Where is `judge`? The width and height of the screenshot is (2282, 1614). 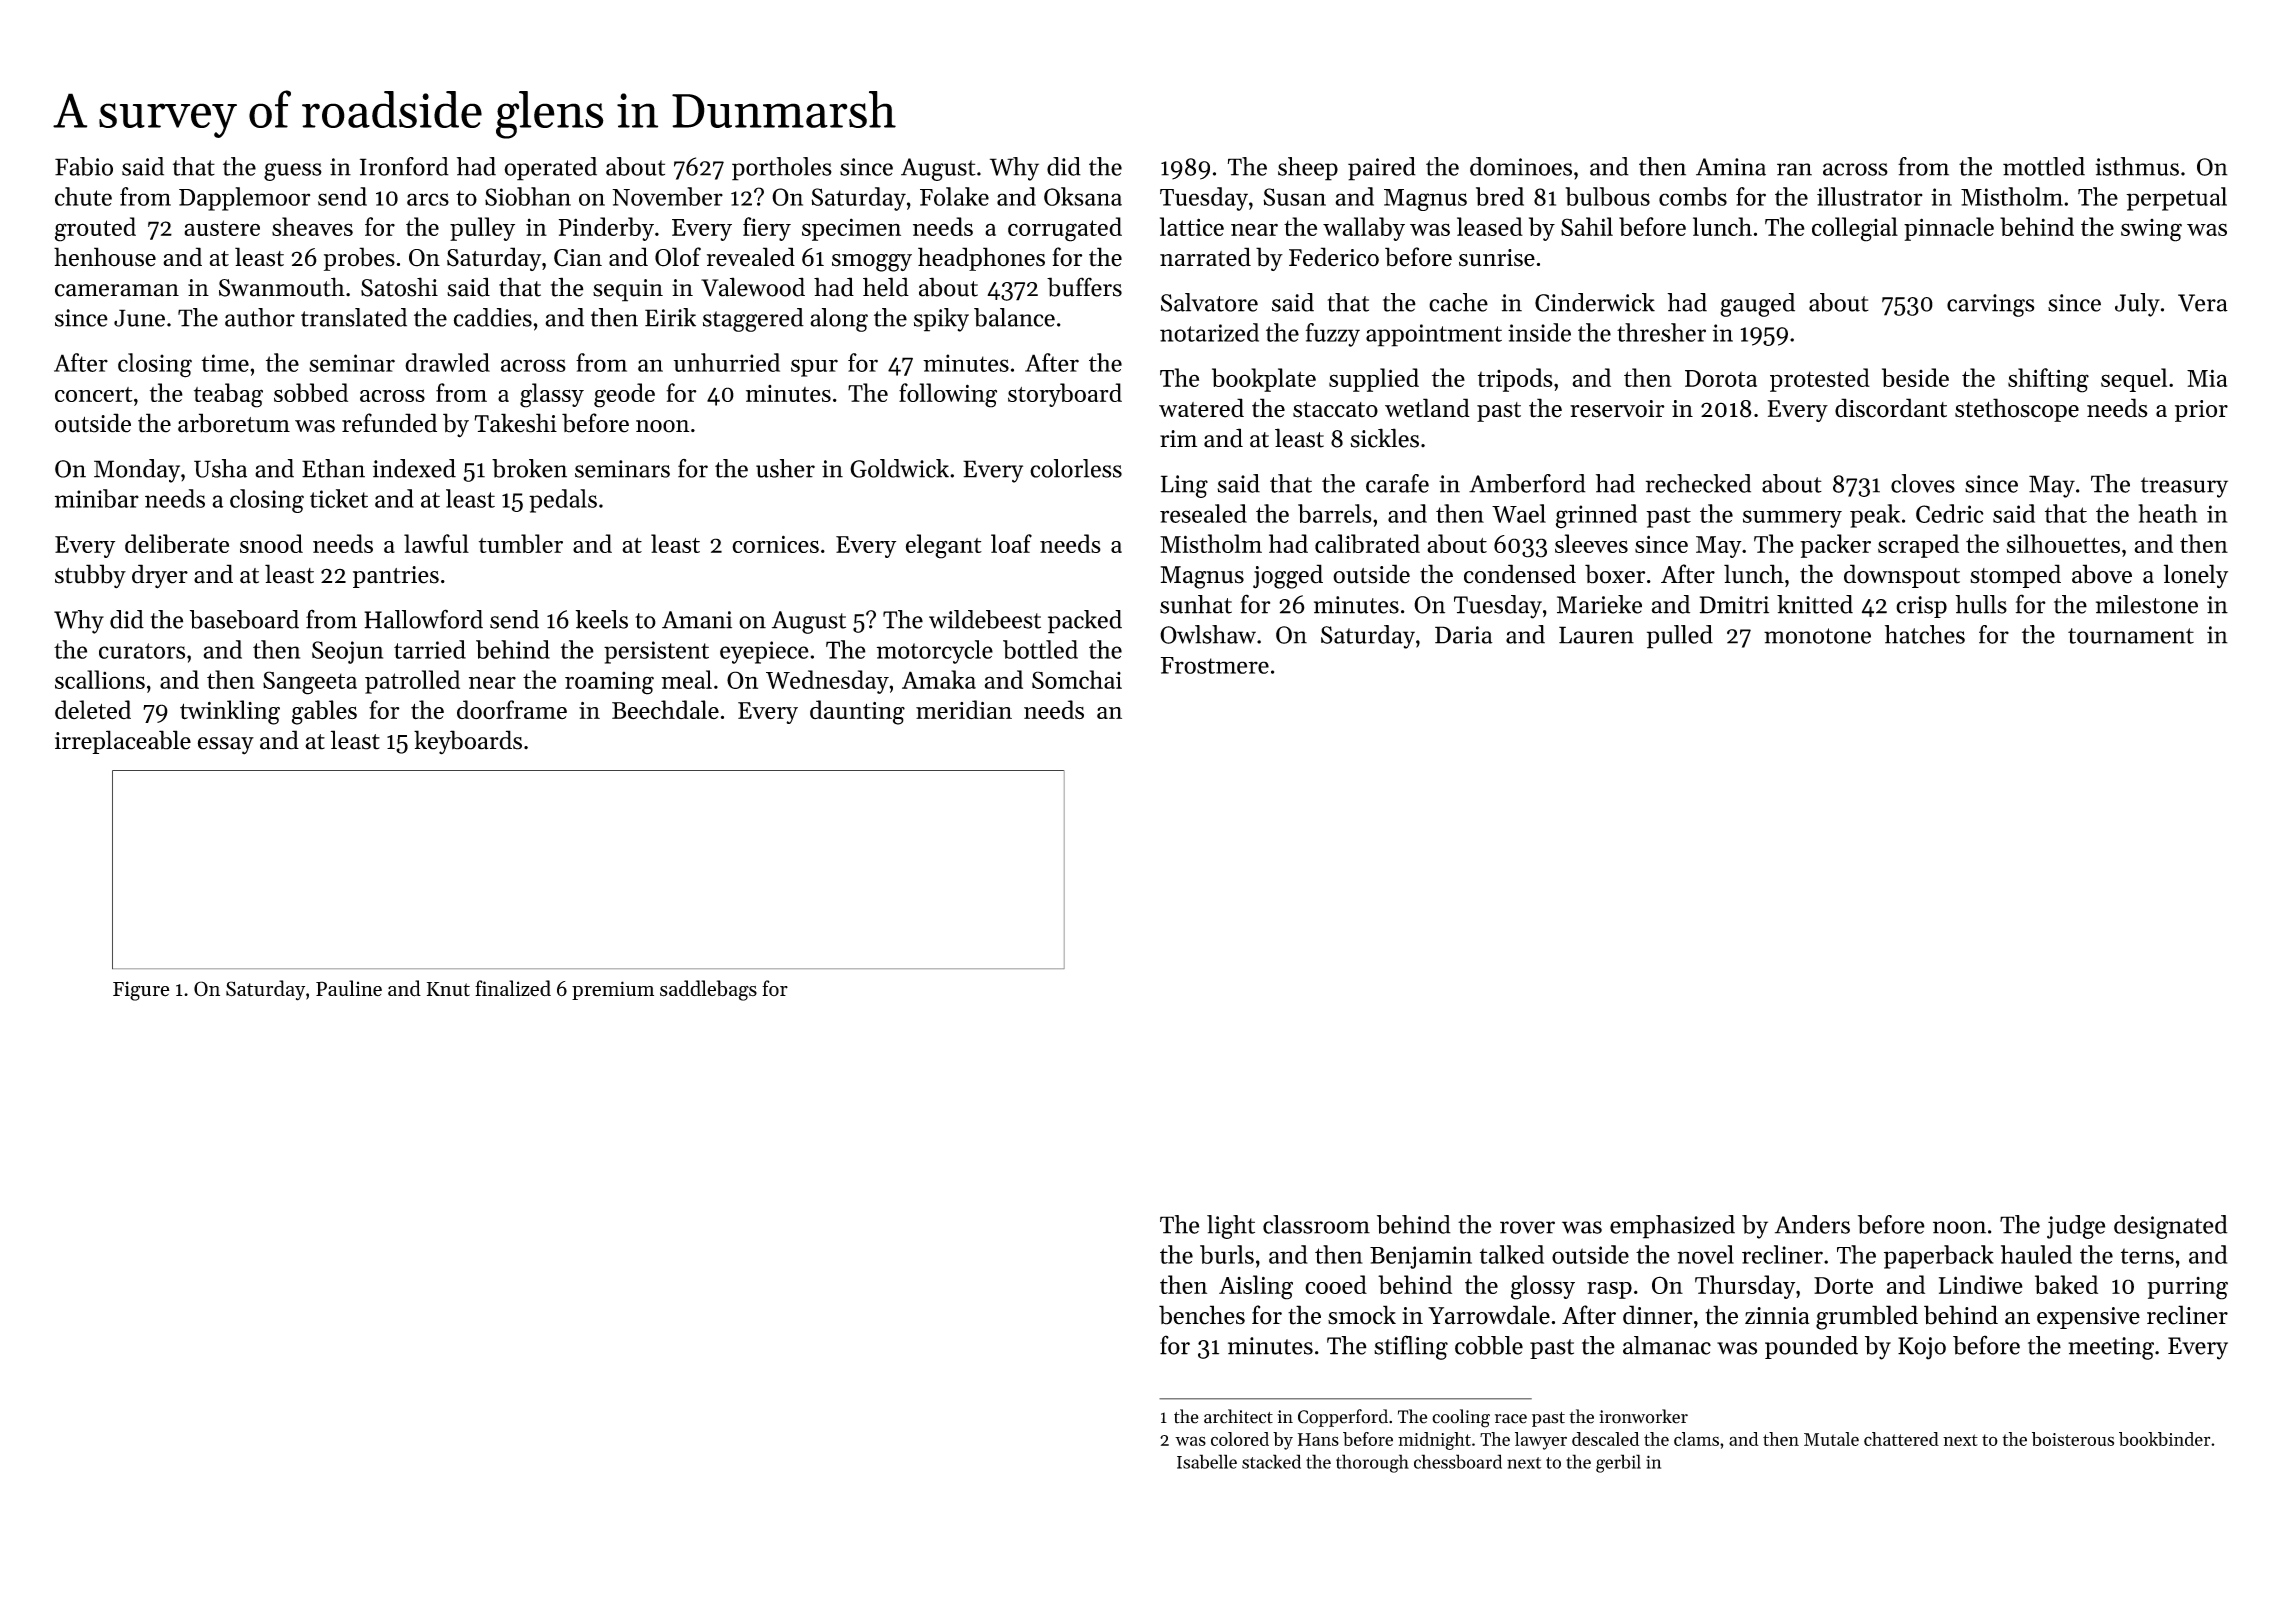
judge is located at coordinates (2076, 1227).
